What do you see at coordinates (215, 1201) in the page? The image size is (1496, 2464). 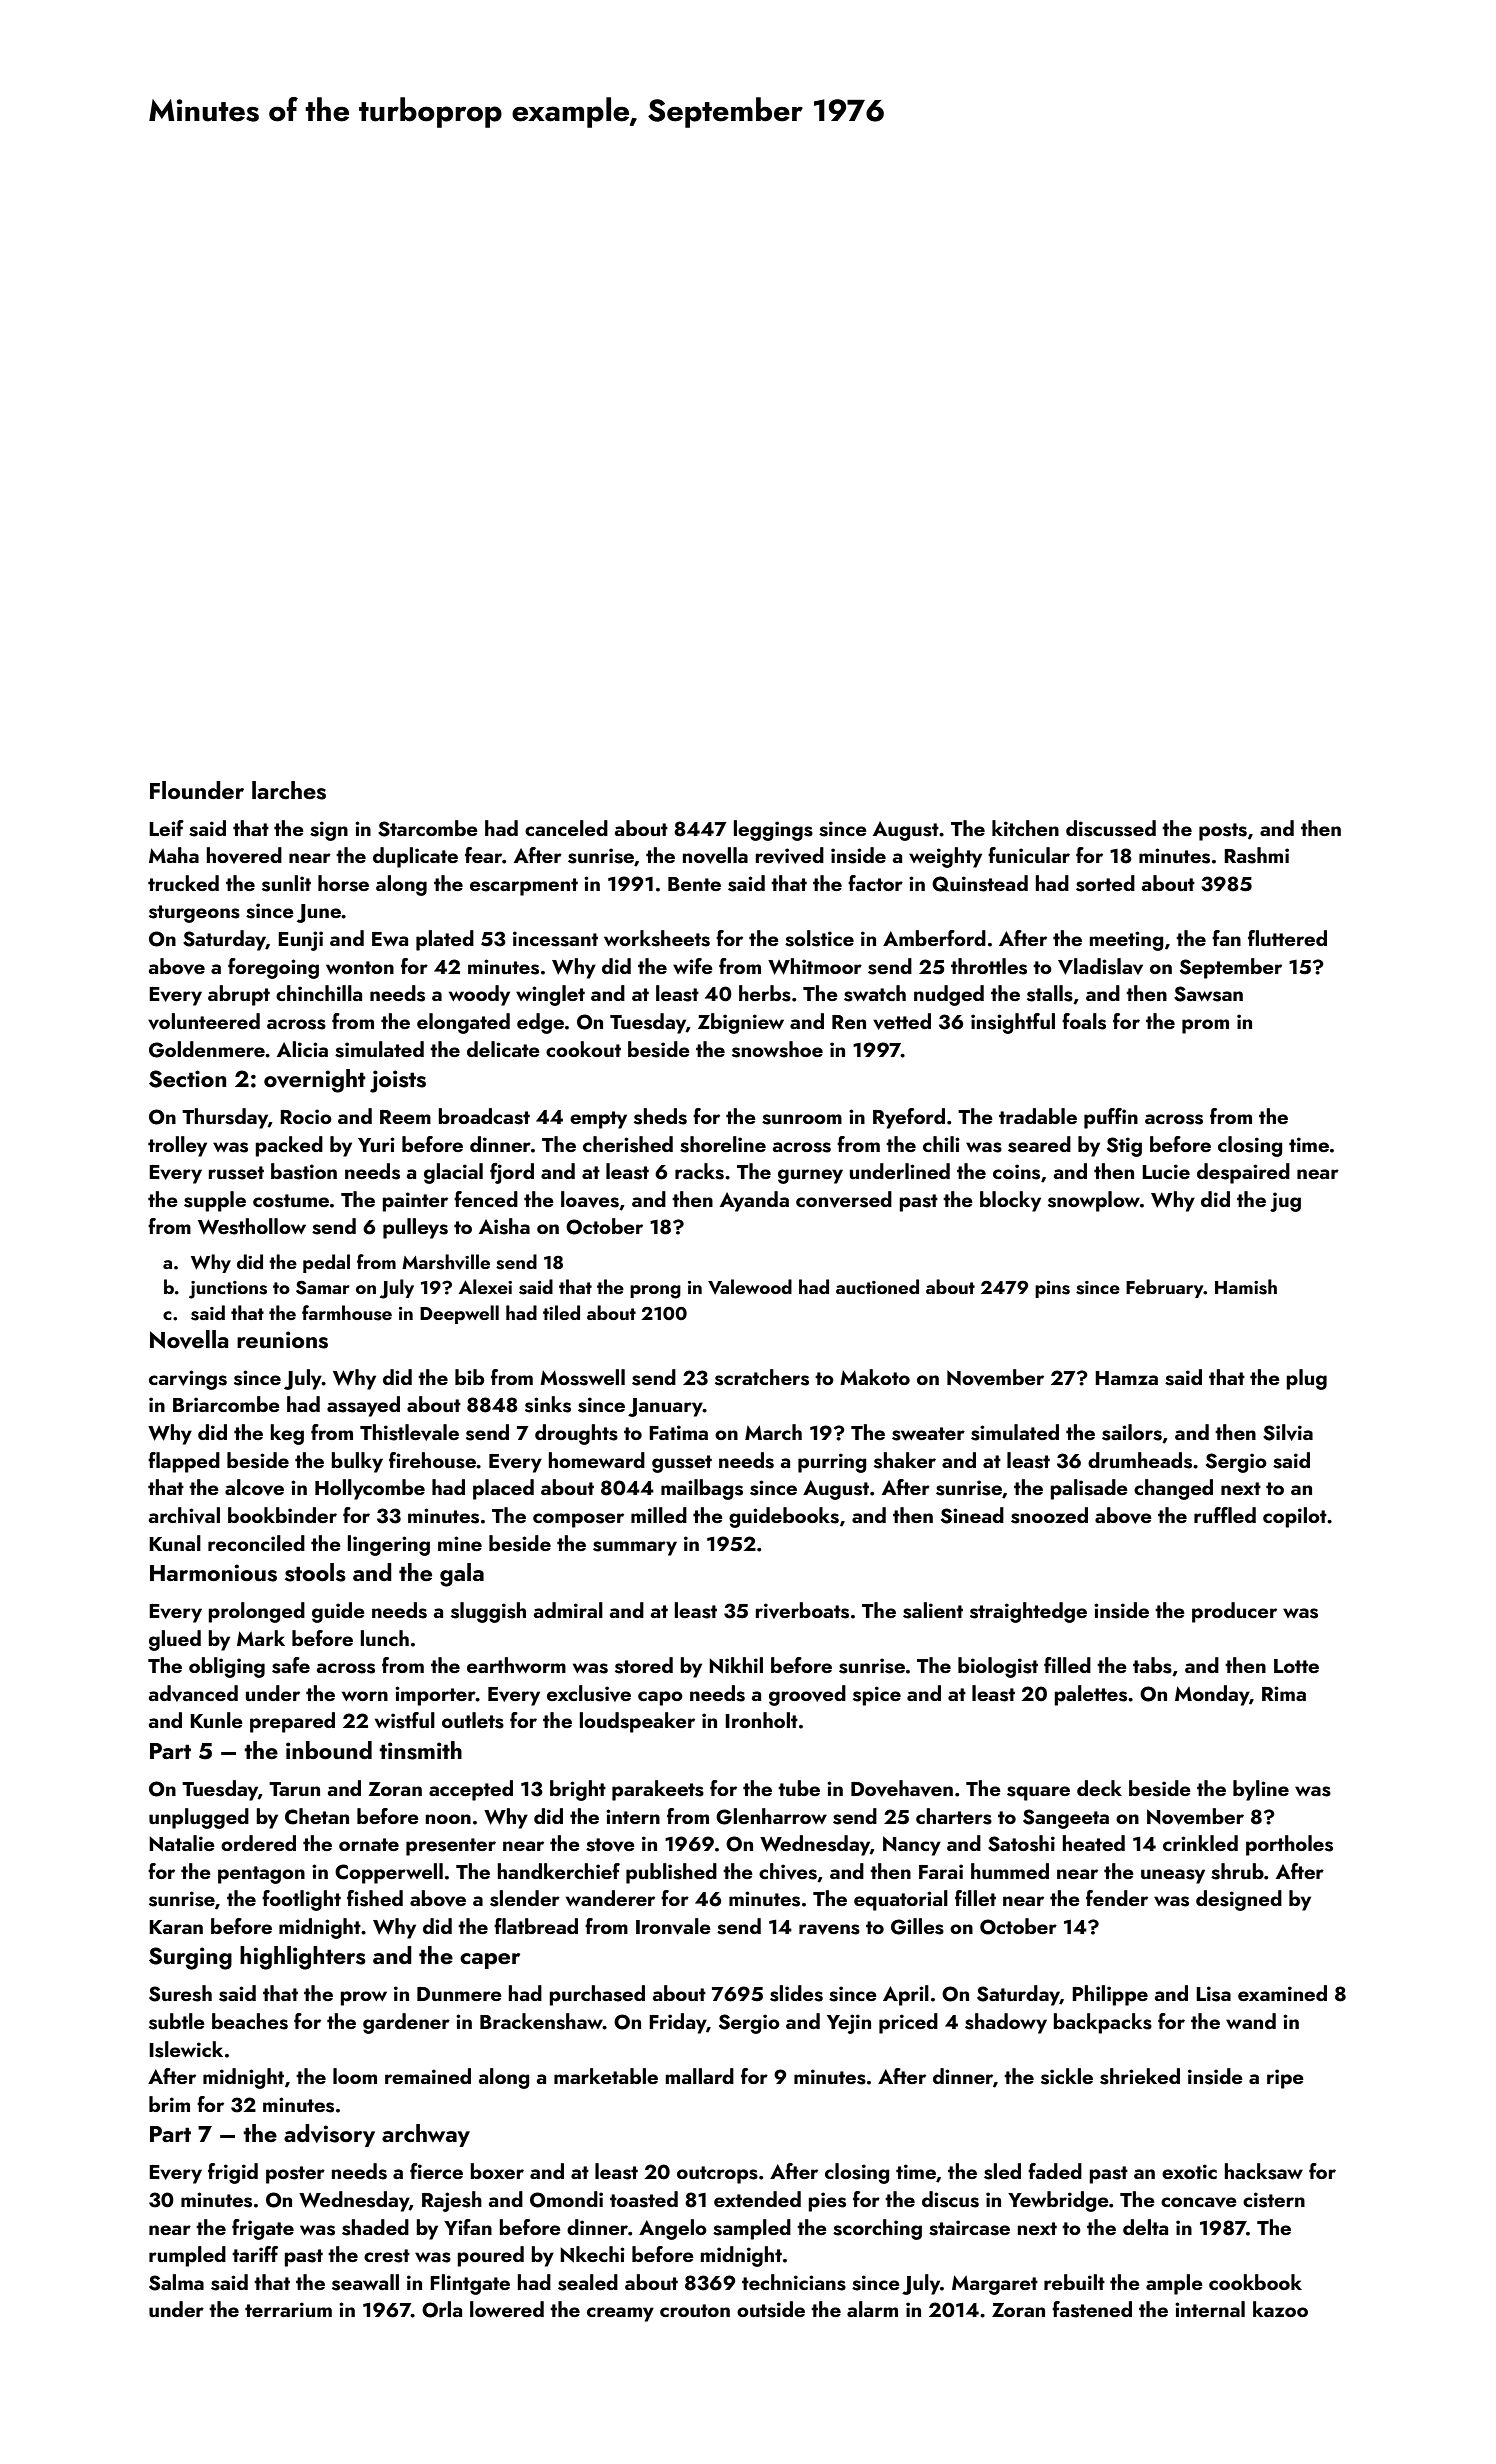 I see `supple` at bounding box center [215, 1201].
